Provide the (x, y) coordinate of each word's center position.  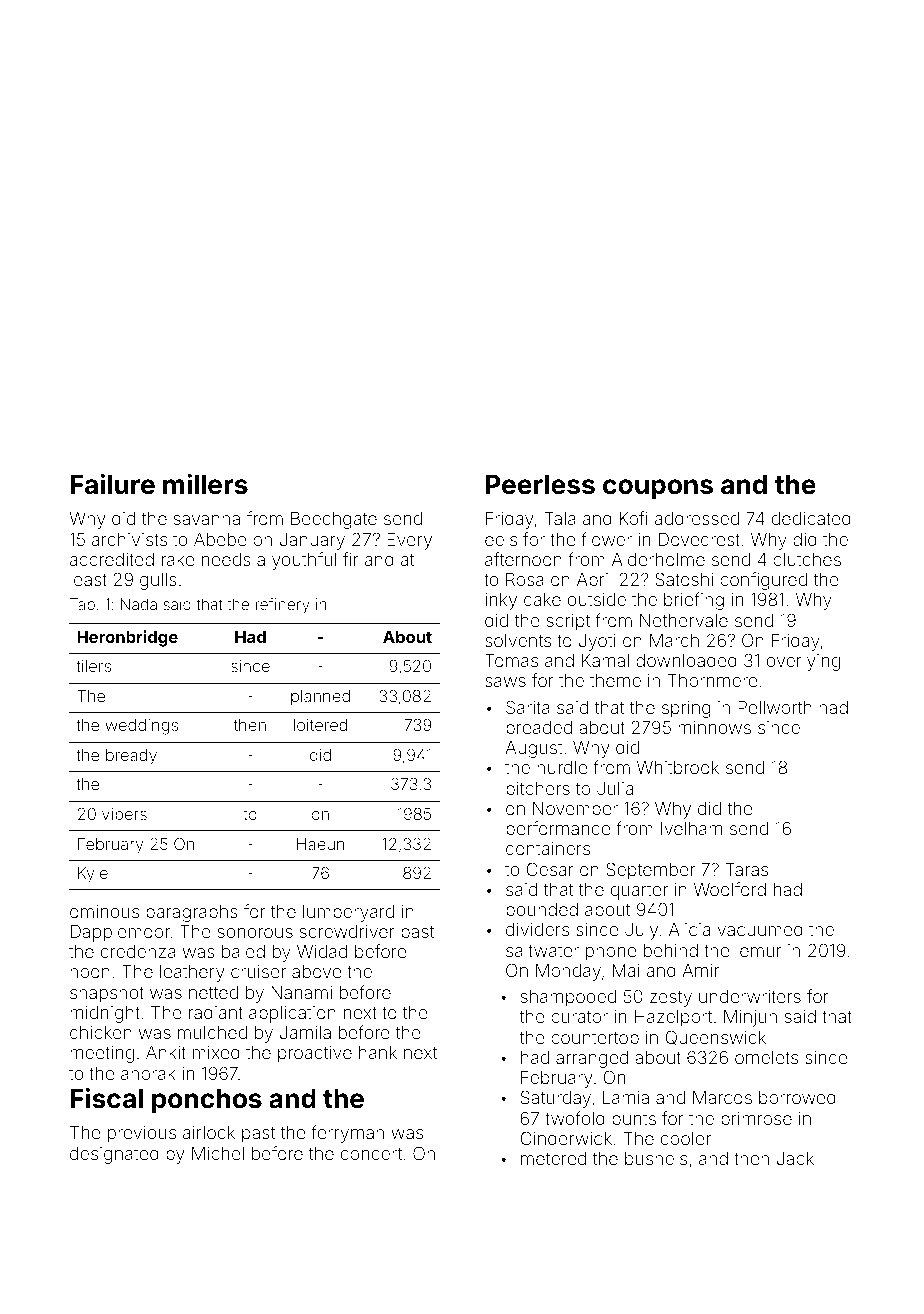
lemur (759, 950)
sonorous (255, 933)
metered (553, 1158)
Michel (218, 1153)
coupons (658, 489)
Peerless (540, 485)
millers (205, 484)
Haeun (321, 844)
